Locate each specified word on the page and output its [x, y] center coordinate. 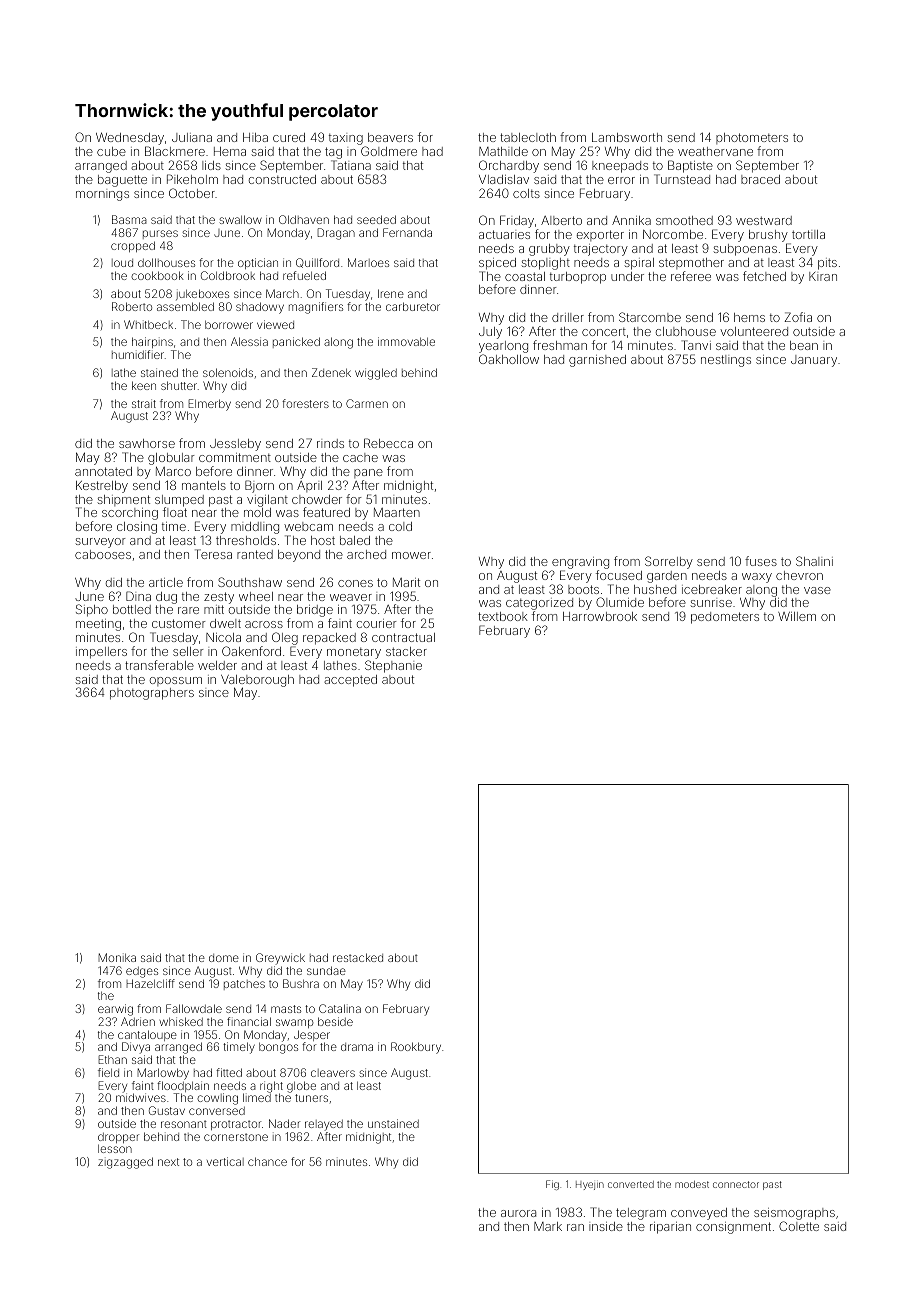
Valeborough [257, 681]
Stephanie [393, 666]
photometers [752, 138]
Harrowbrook [600, 616]
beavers [390, 137]
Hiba [255, 137]
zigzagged [125, 1163]
